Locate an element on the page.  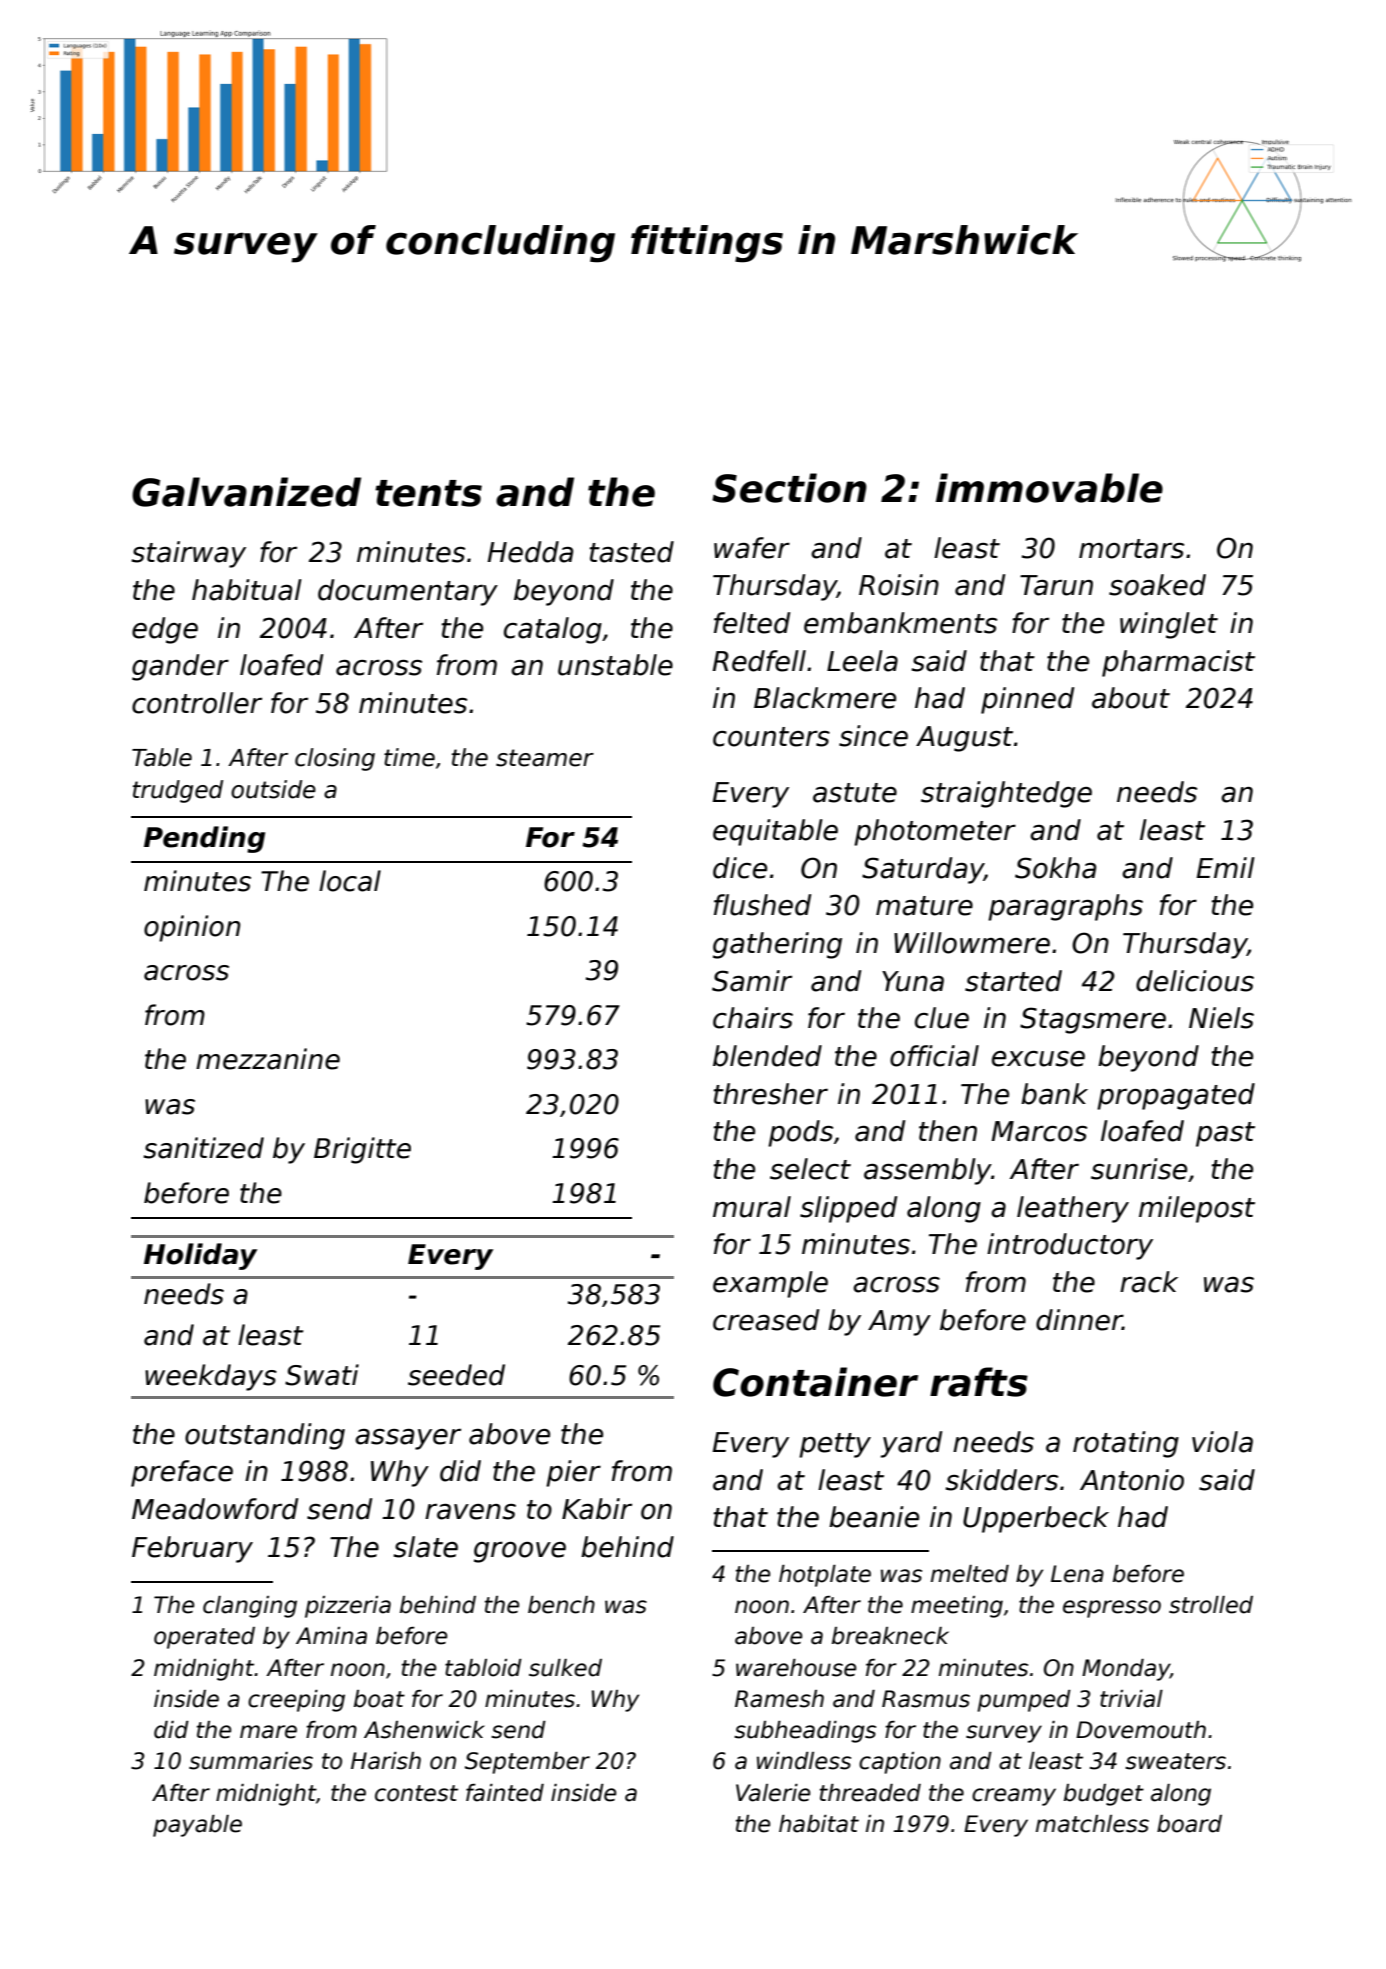
immovable is located at coordinates (1049, 488).
